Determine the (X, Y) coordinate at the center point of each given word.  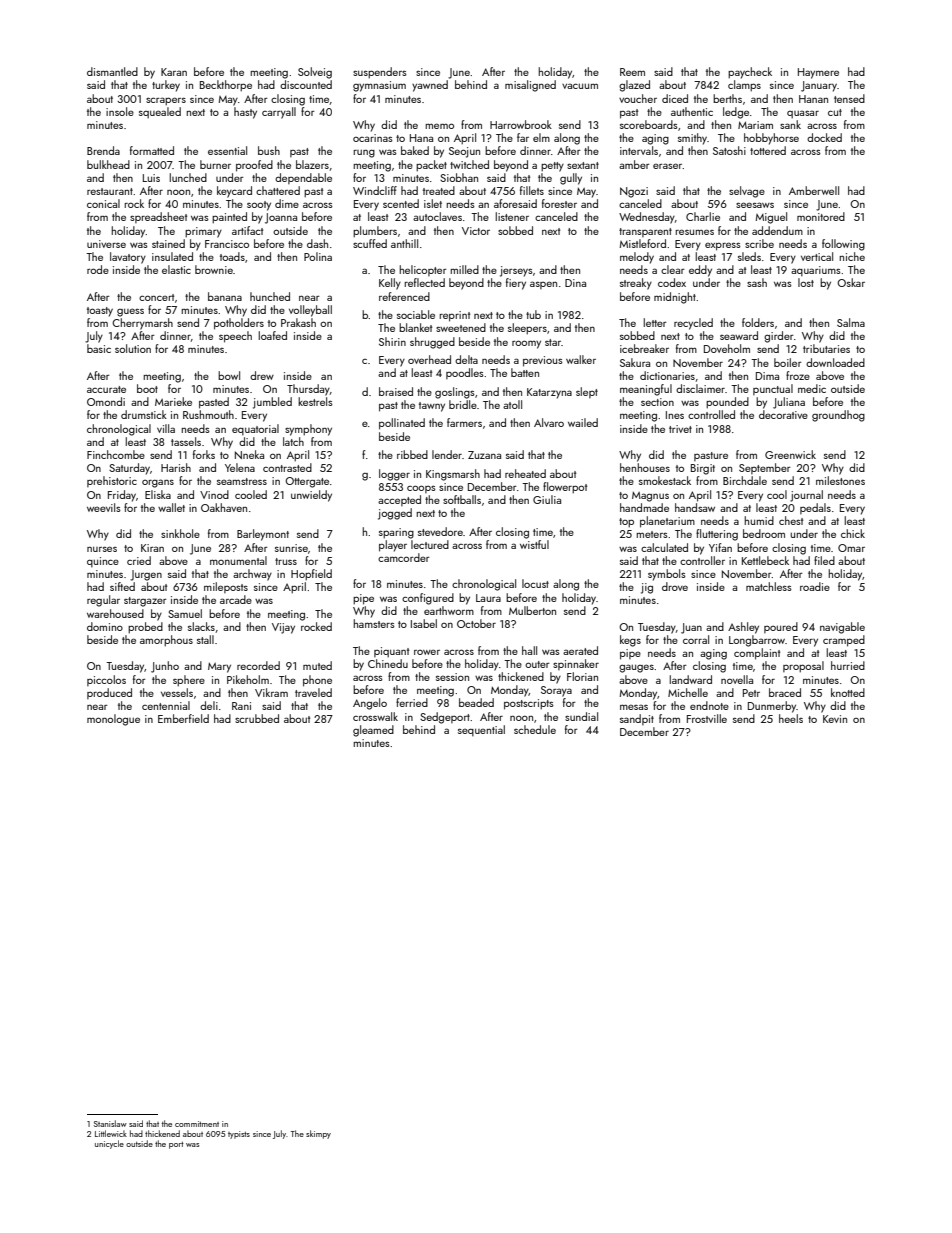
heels (791, 718)
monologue (113, 720)
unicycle (109, 1144)
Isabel (424, 623)
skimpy (318, 1134)
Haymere (818, 73)
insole (120, 111)
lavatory (128, 258)
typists (239, 1135)
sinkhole (180, 533)
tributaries (826, 348)
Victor (476, 231)
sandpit (637, 719)
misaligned (530, 86)
